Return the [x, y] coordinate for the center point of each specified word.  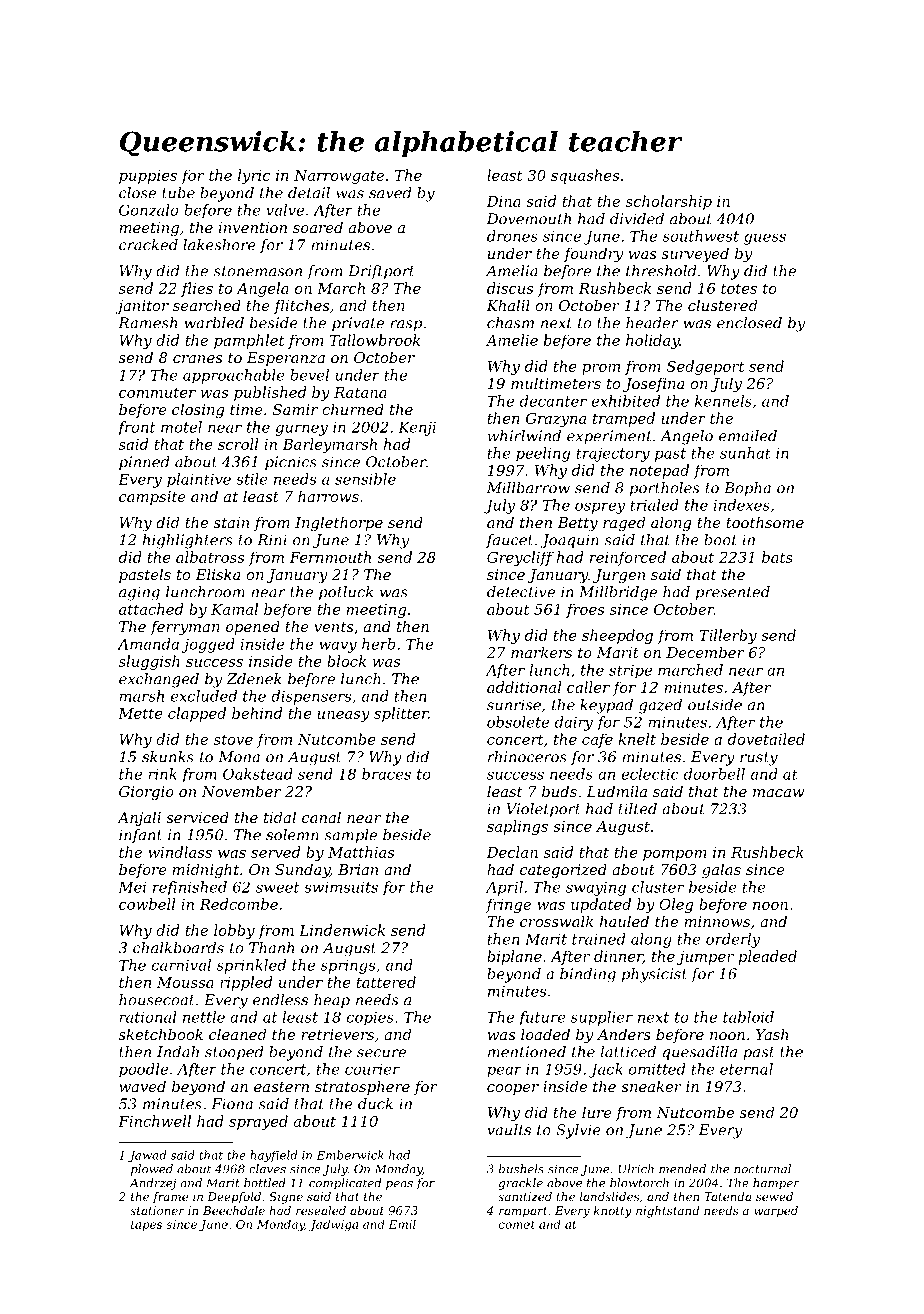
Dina [503, 201]
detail [309, 193]
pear [504, 1072]
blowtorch [639, 1183]
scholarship [669, 202]
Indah [178, 1052]
